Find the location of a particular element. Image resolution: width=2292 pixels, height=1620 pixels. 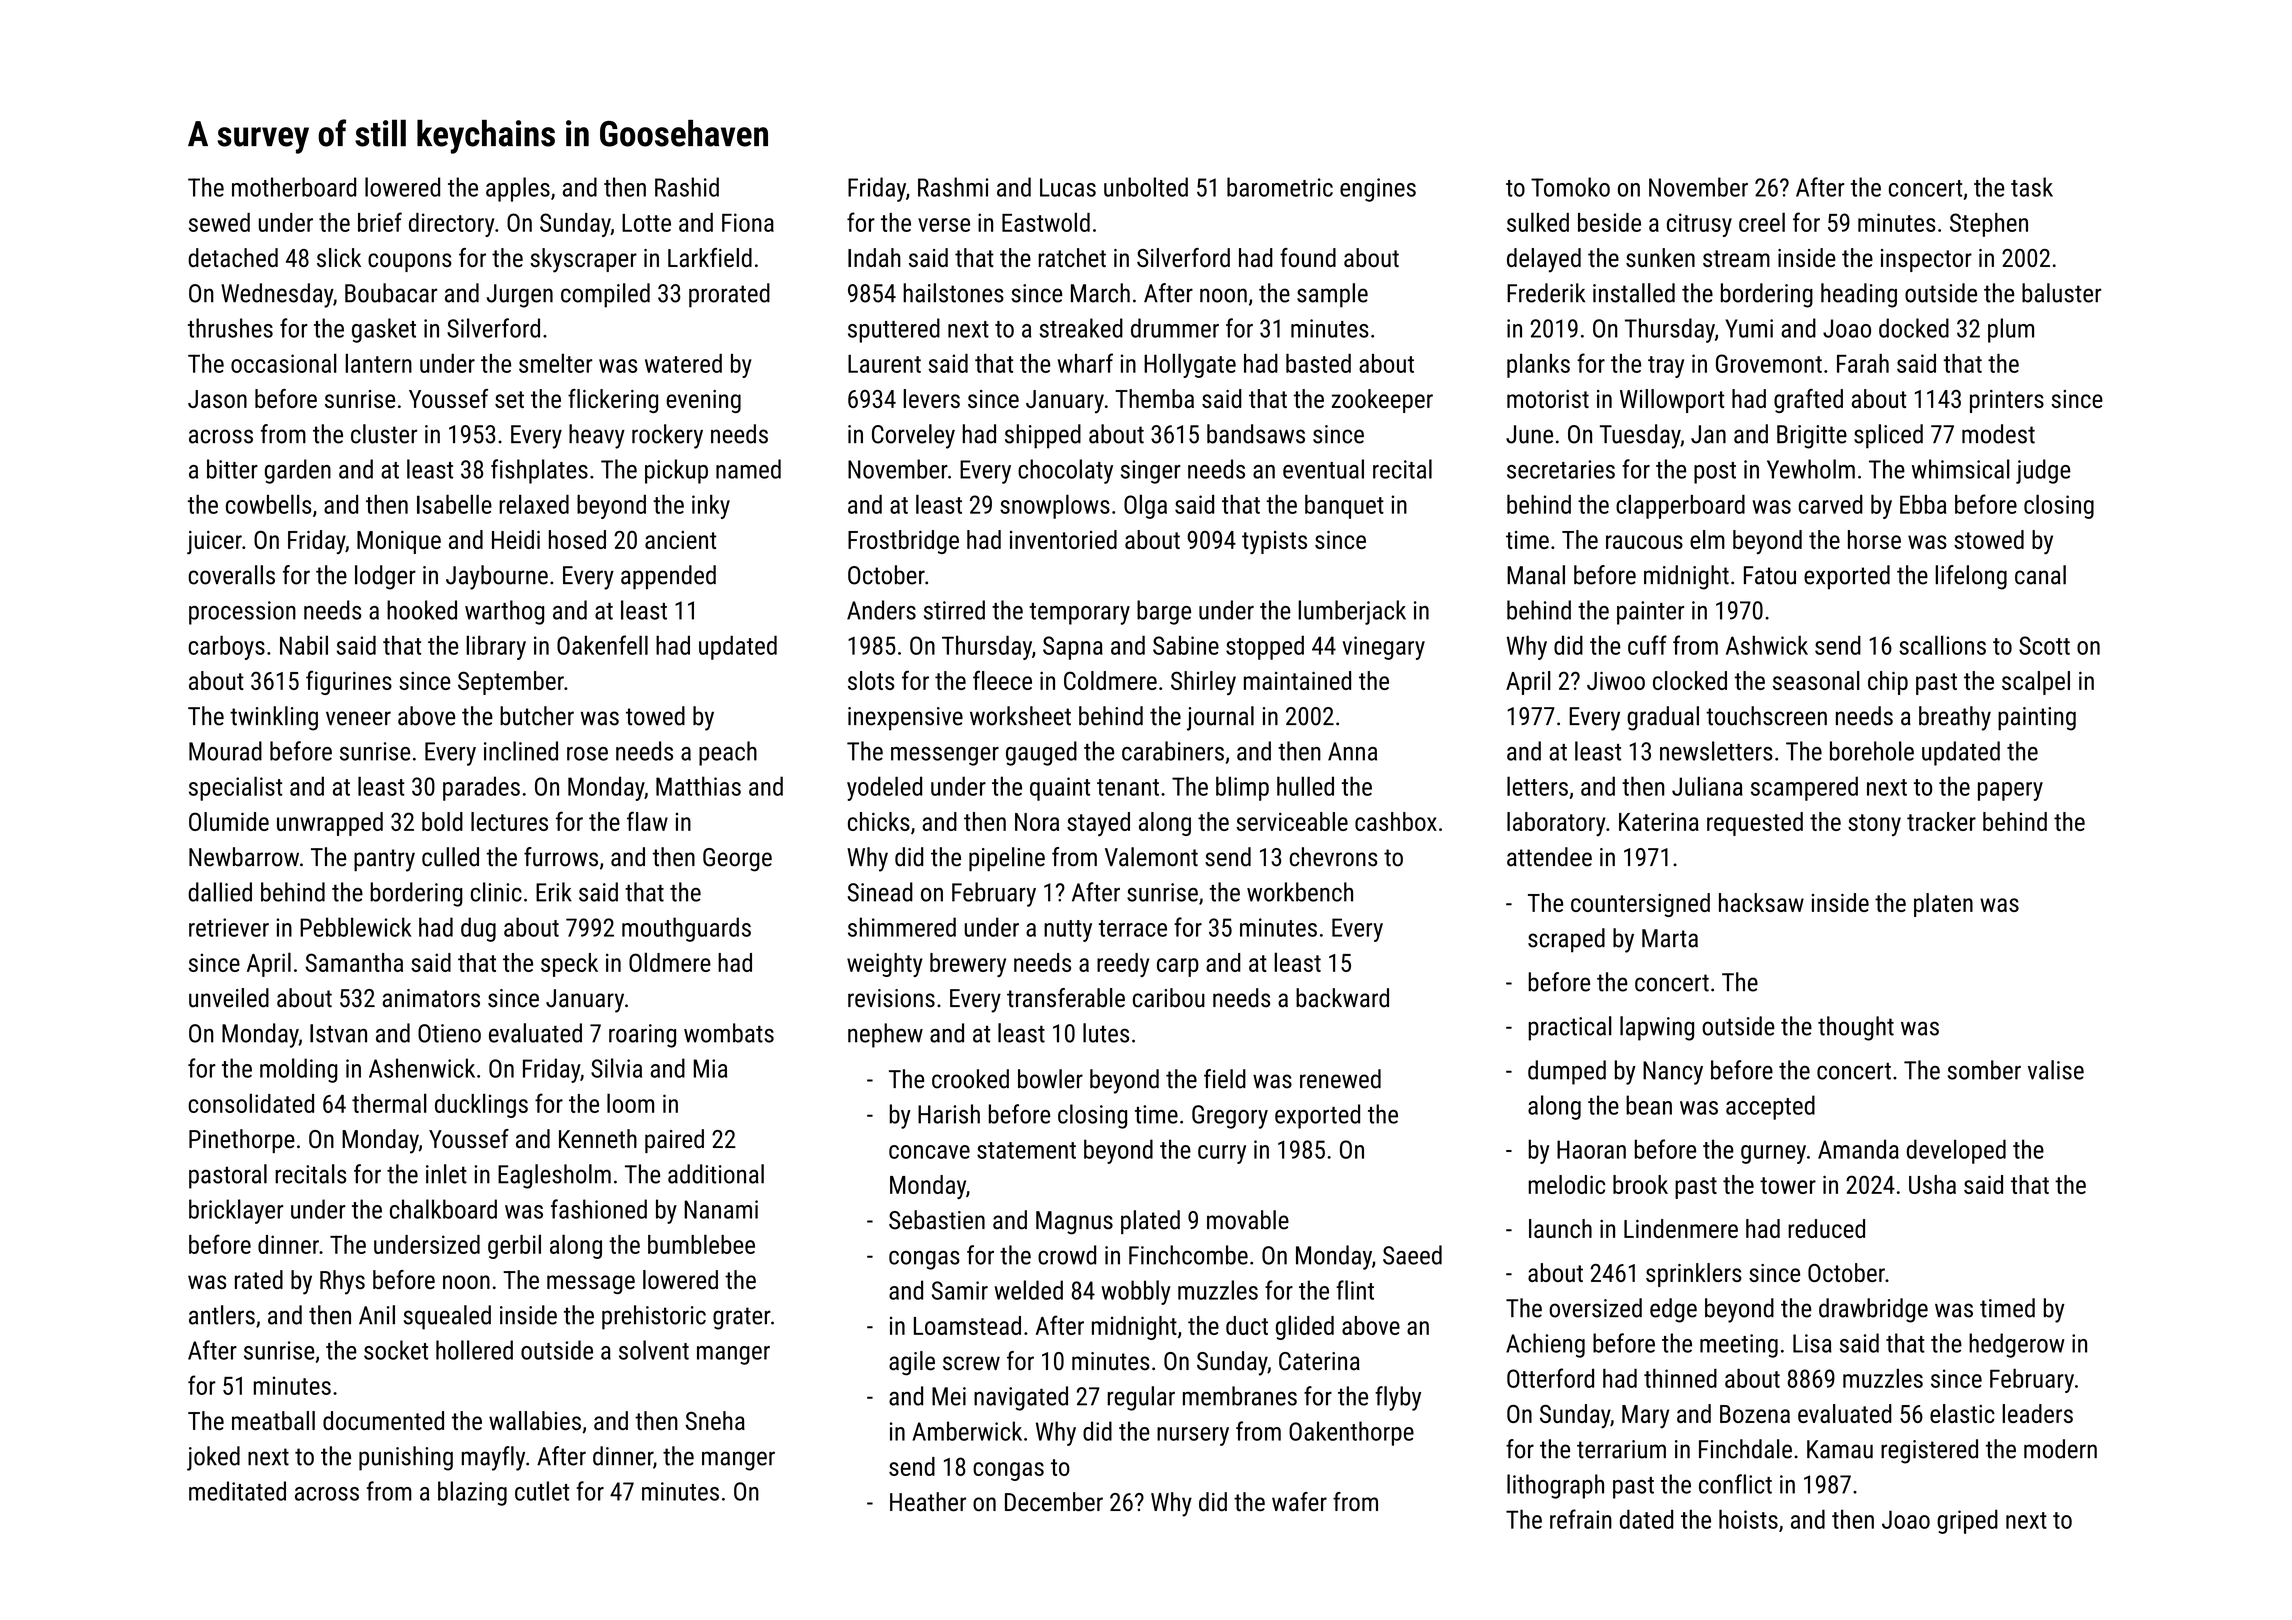

Rashmi is located at coordinates (953, 187).
